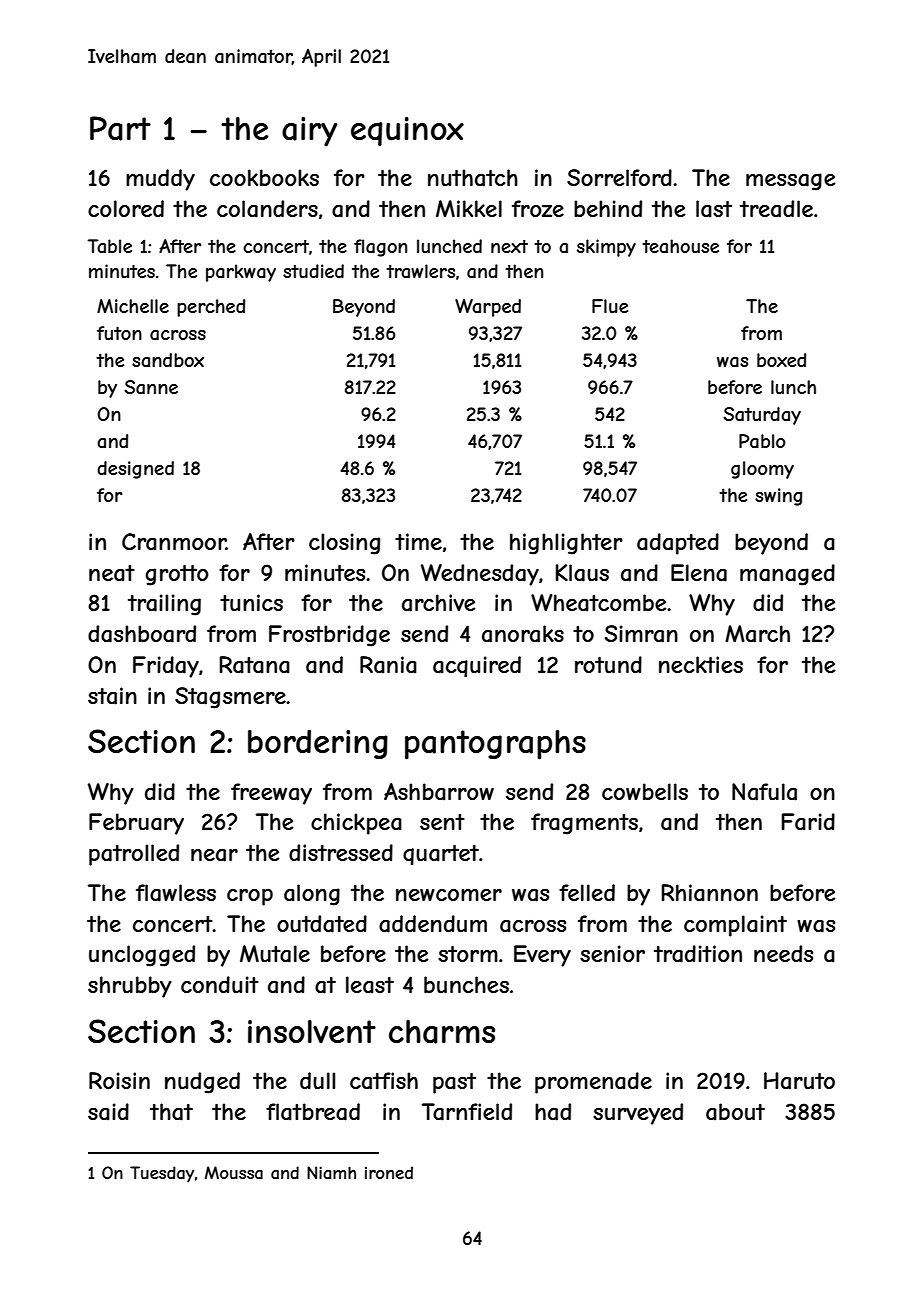 The width and height of the screenshot is (924, 1311). Describe the element at coordinates (120, 128) in the screenshot. I see `Part` at that location.
